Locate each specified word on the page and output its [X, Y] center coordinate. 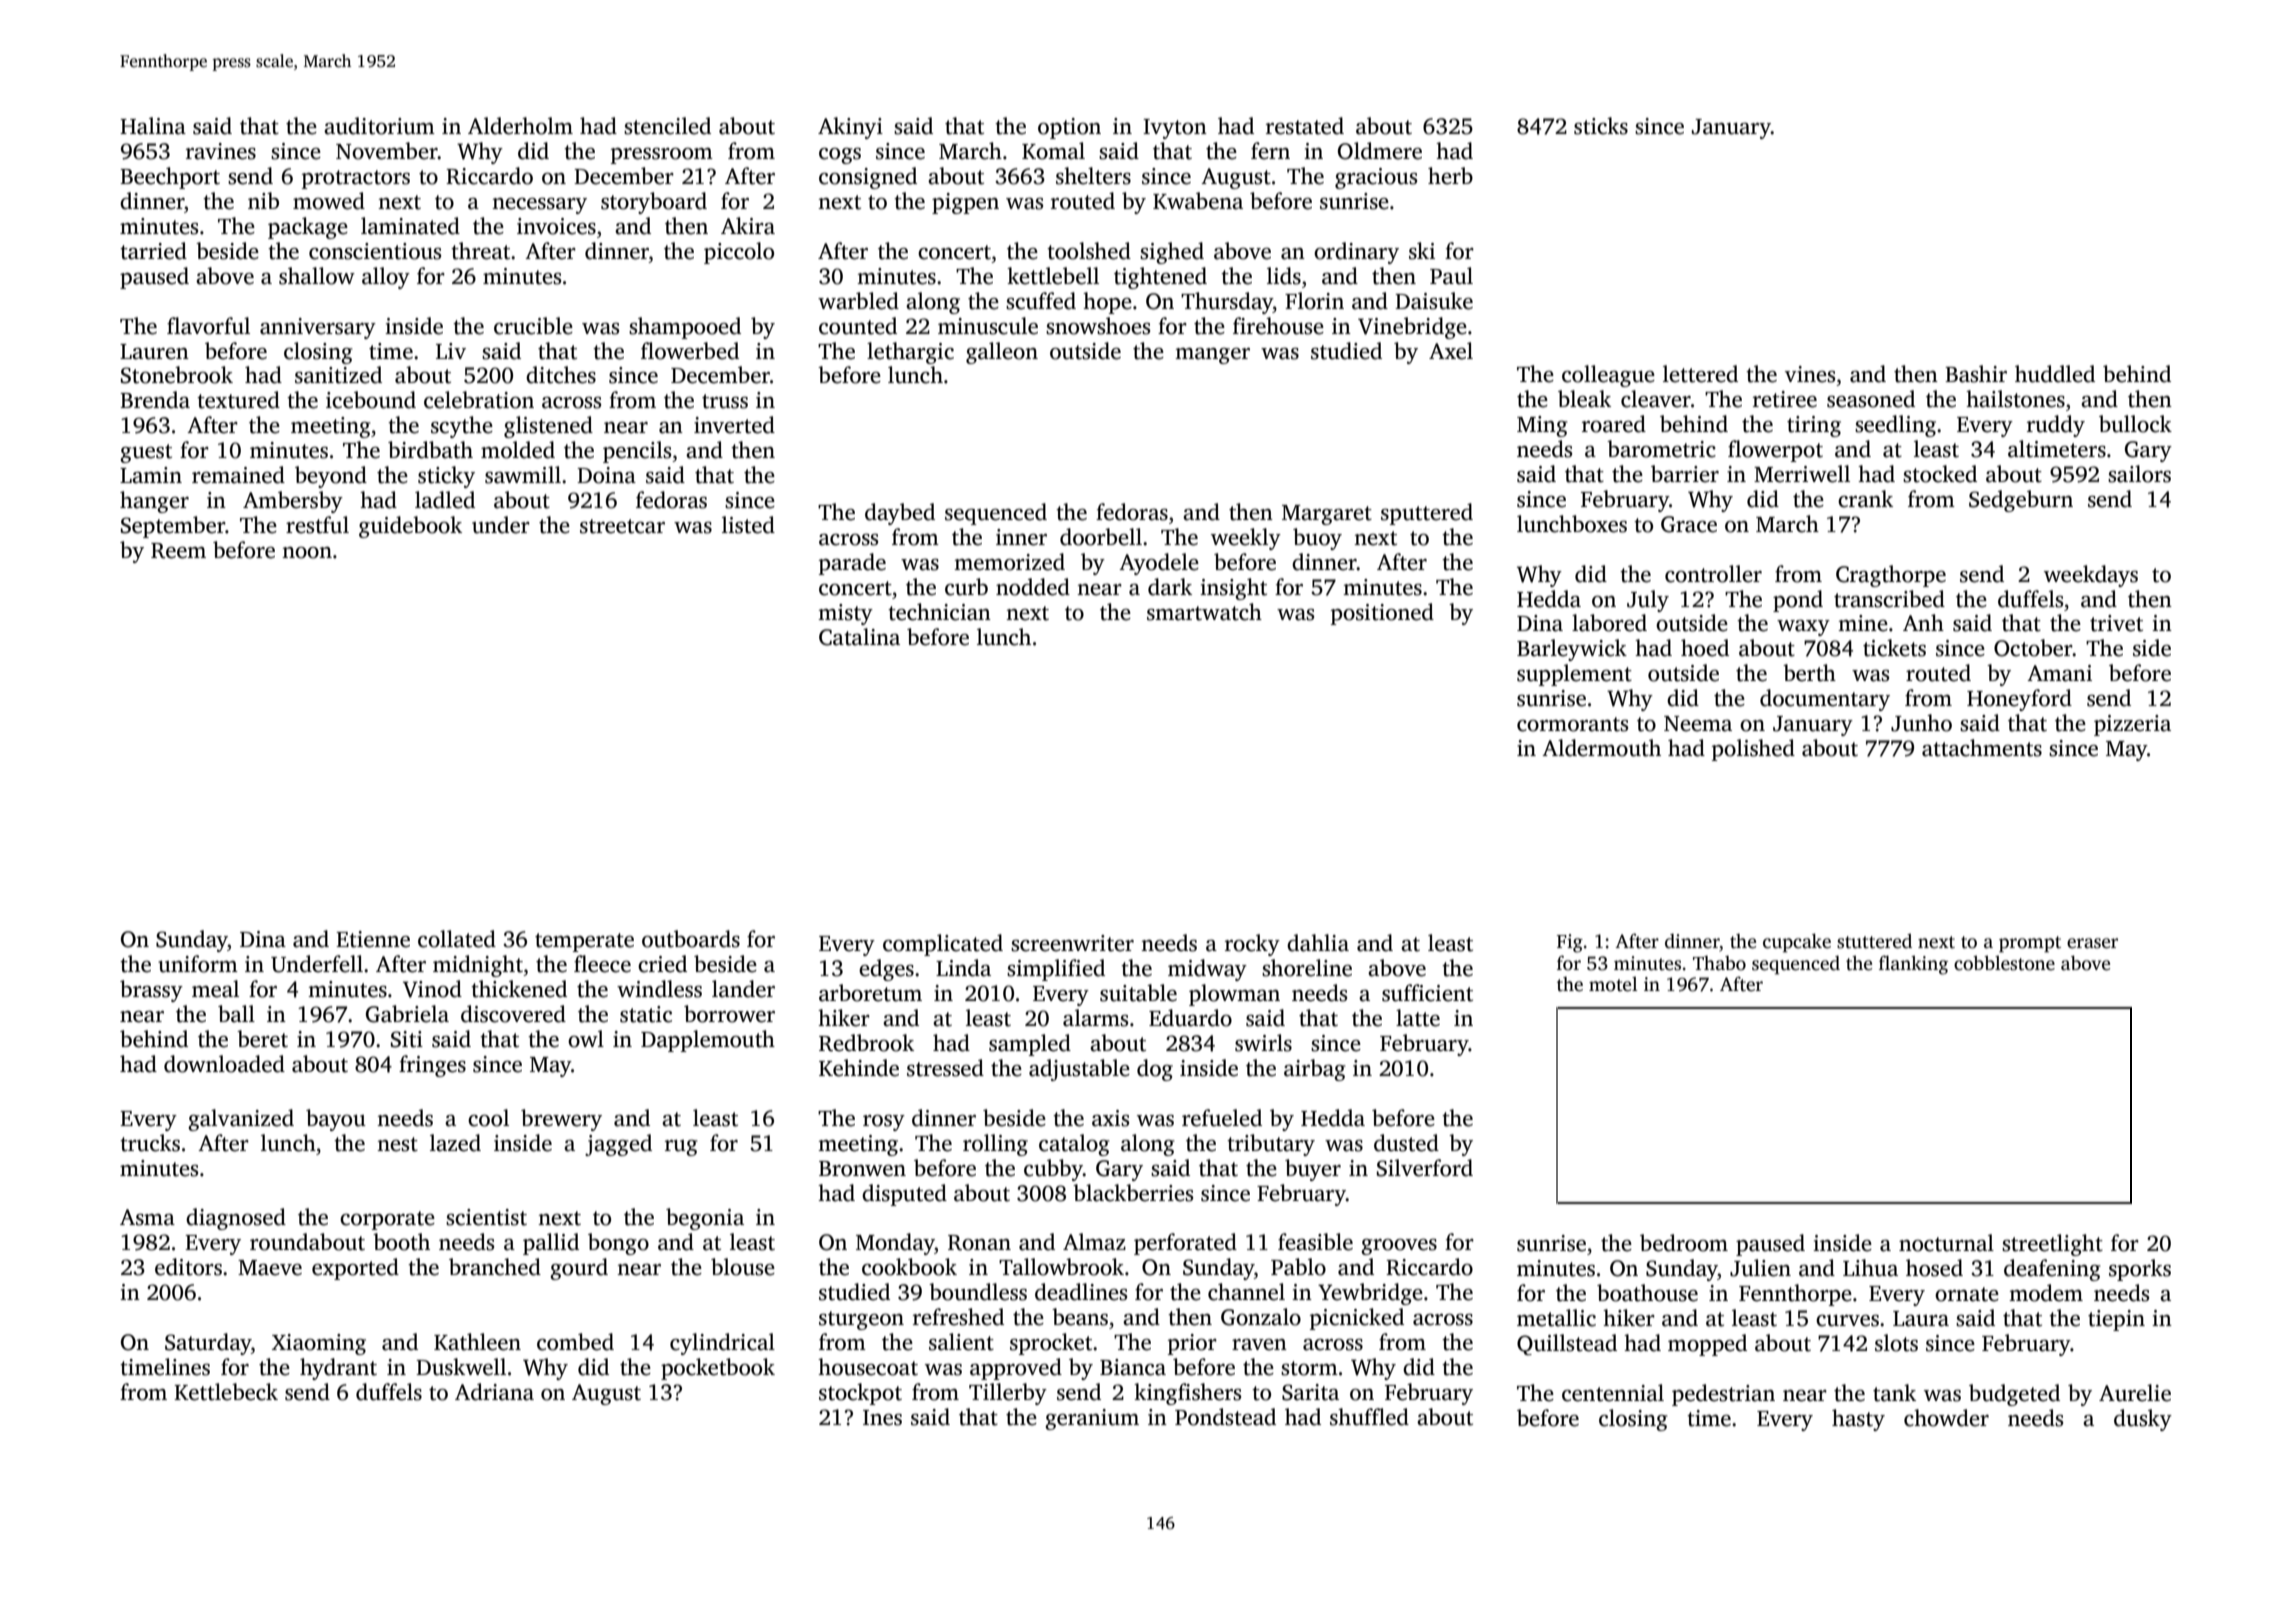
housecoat [868, 1367]
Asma [147, 1217]
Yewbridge [1370, 1294]
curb [966, 587]
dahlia [1318, 943]
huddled [2055, 374]
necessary [539, 206]
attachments [1982, 748]
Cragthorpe [1891, 576]
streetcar [622, 526]
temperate [584, 942]
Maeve [270, 1268]
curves [1847, 1321]
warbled [858, 301]
